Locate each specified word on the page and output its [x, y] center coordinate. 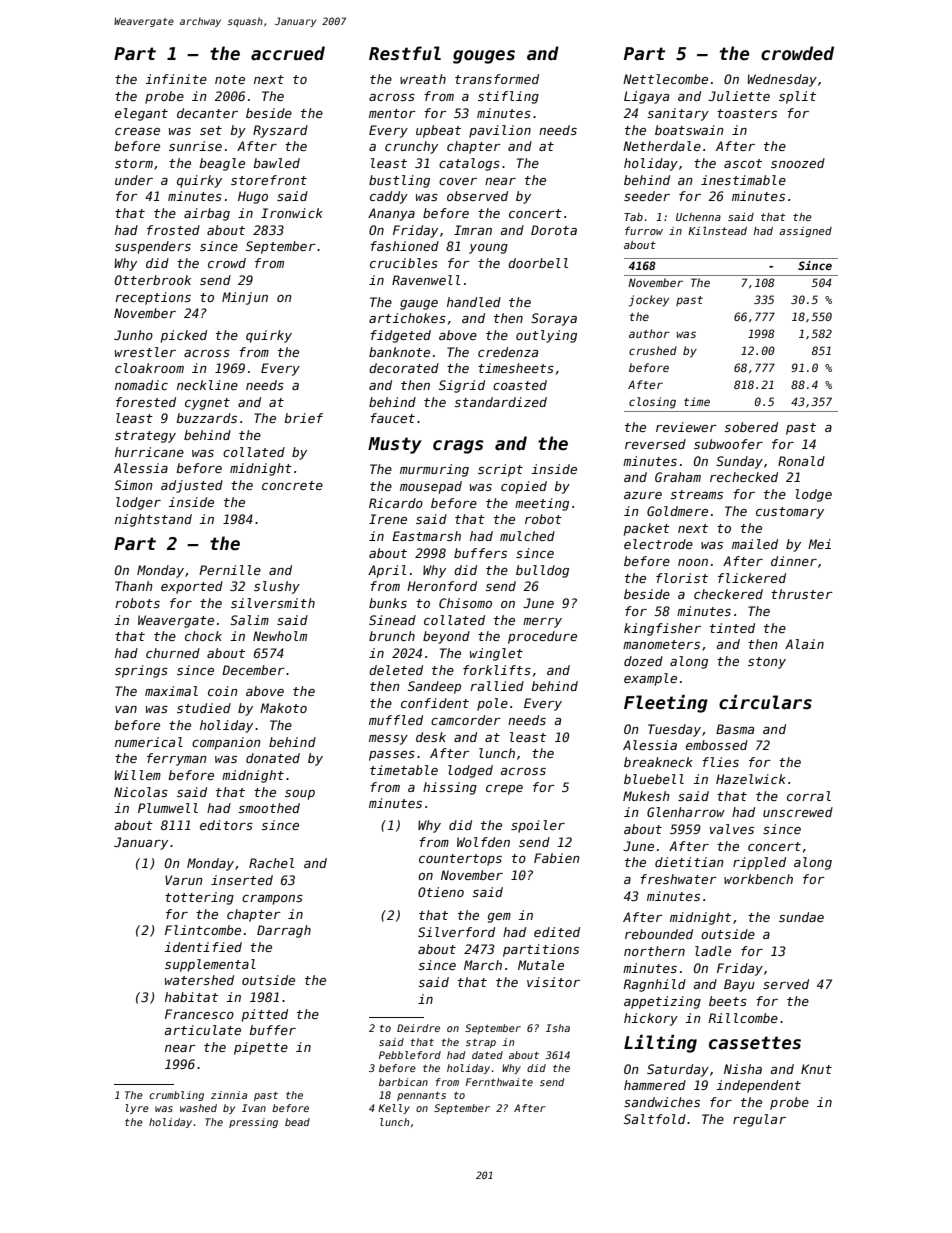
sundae [801, 917]
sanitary [678, 114]
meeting [542, 504]
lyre [137, 1109]
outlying [546, 336]
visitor [553, 982]
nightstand [153, 520]
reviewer [686, 427]
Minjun [245, 298]
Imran [473, 230]
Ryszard [280, 131]
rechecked [744, 477]
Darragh [284, 931]
